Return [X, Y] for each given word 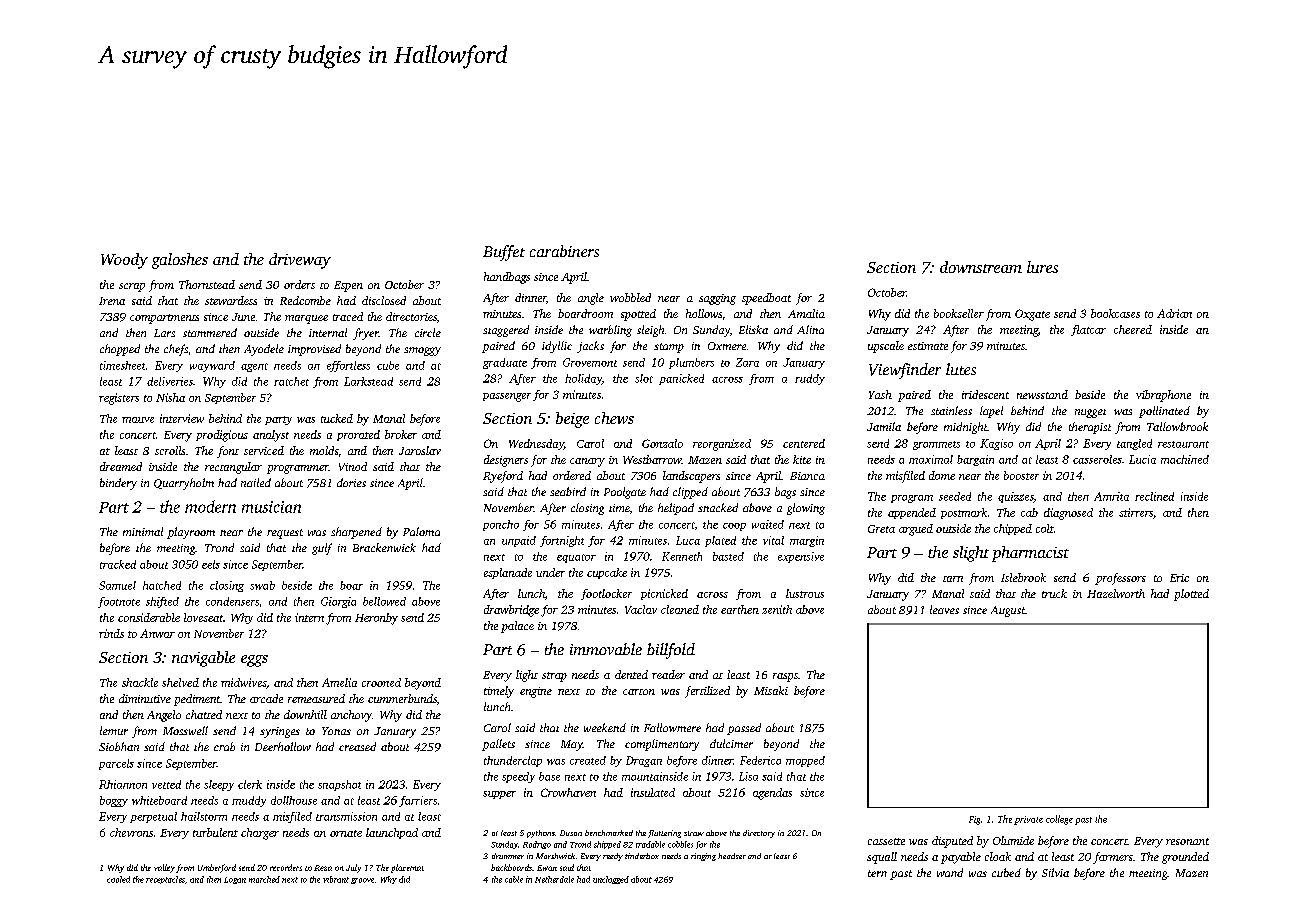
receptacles [165, 880]
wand [950, 872]
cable [514, 879]
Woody [124, 261]
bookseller [959, 313]
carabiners [564, 251]
